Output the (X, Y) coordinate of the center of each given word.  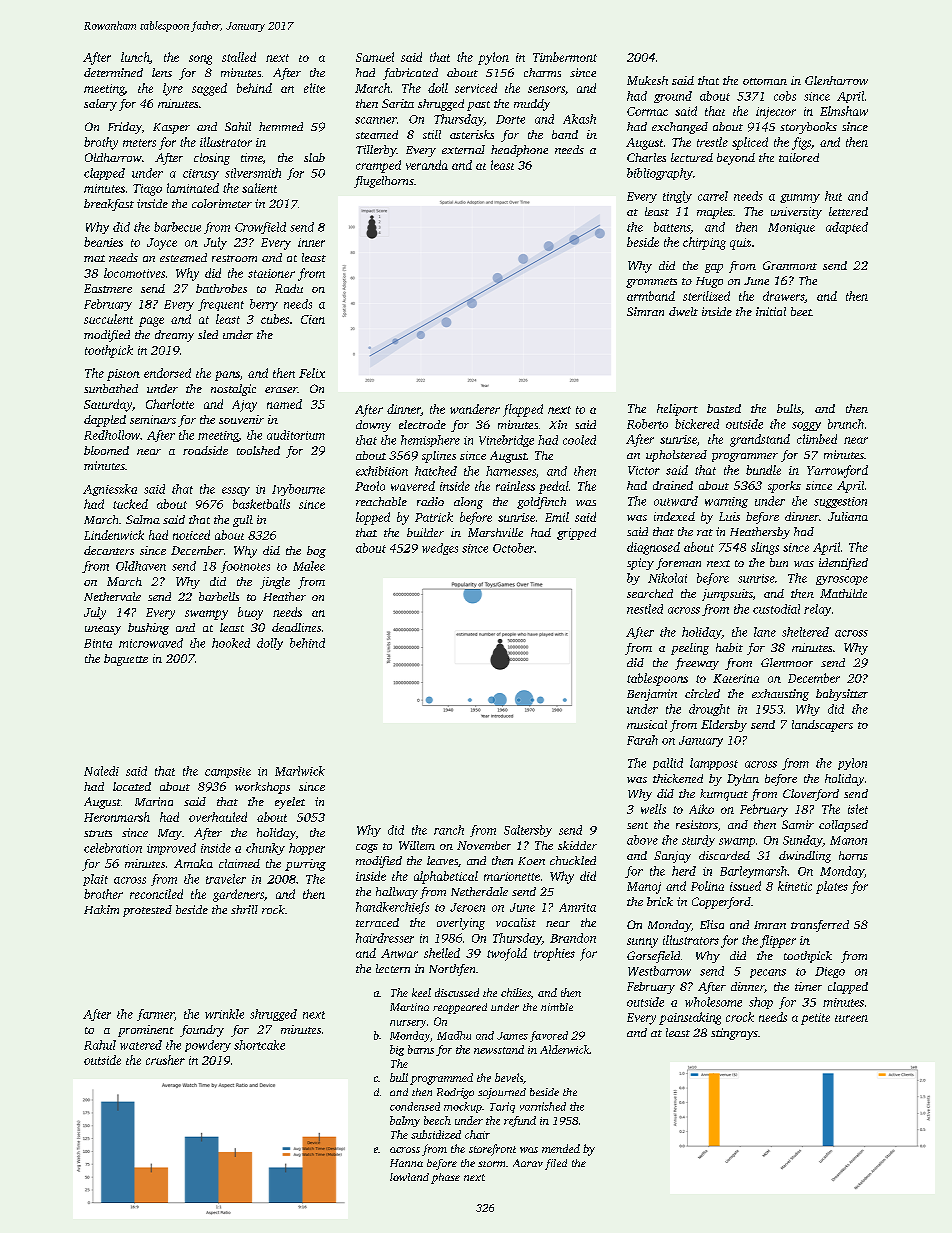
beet (801, 311)
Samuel (375, 57)
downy (373, 426)
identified (843, 564)
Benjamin (652, 695)
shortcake (259, 1045)
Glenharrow (836, 80)
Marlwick (300, 771)
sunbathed (111, 388)
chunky (265, 849)
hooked (231, 643)
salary (100, 105)
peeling (690, 649)
